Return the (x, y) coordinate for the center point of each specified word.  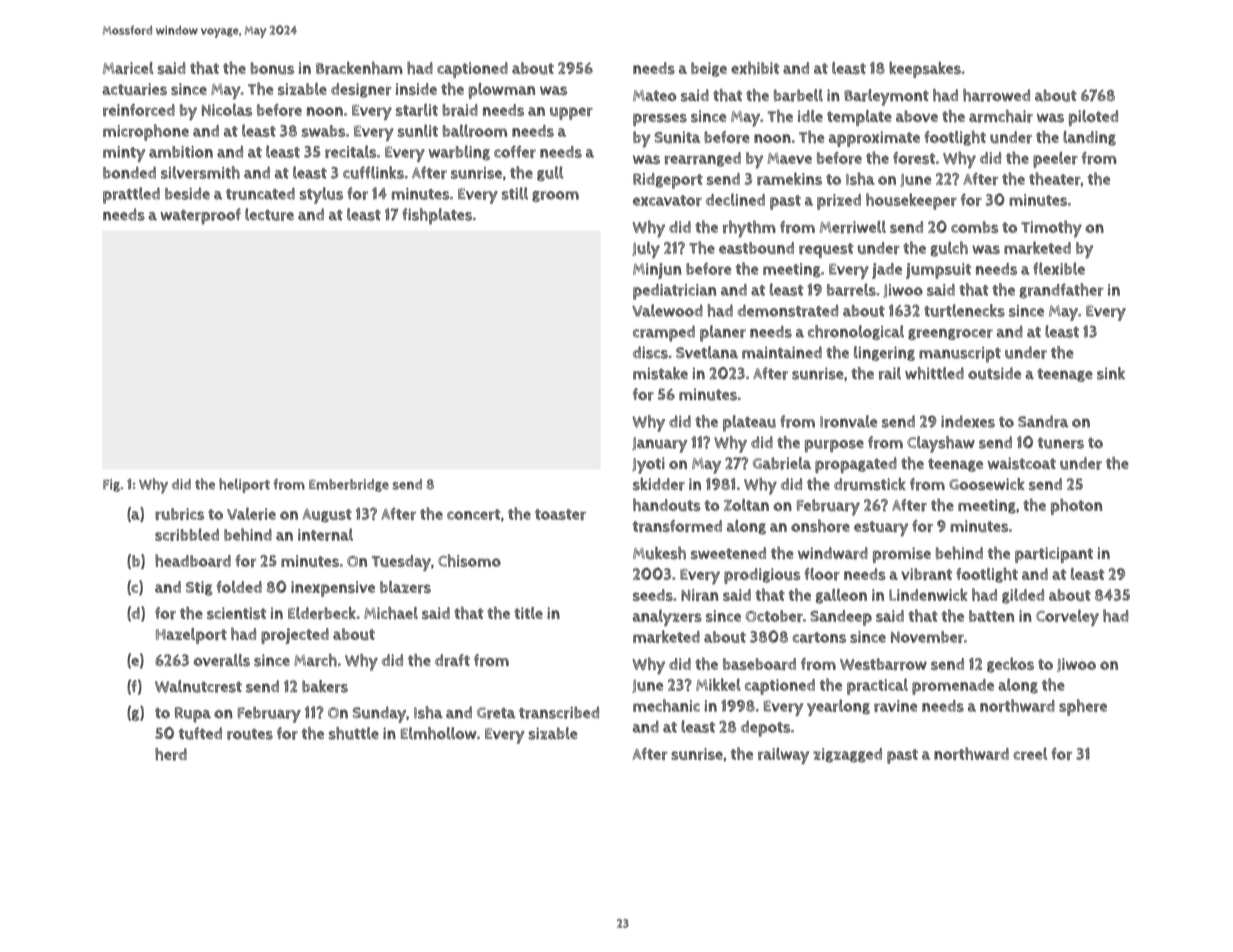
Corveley (1067, 617)
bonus (272, 68)
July (646, 250)
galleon (841, 596)
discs (650, 352)
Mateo (654, 95)
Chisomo (469, 560)
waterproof (200, 216)
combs (974, 227)
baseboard (759, 664)
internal (325, 534)
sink (1111, 373)
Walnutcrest (198, 686)
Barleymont (886, 97)
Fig (111, 485)
